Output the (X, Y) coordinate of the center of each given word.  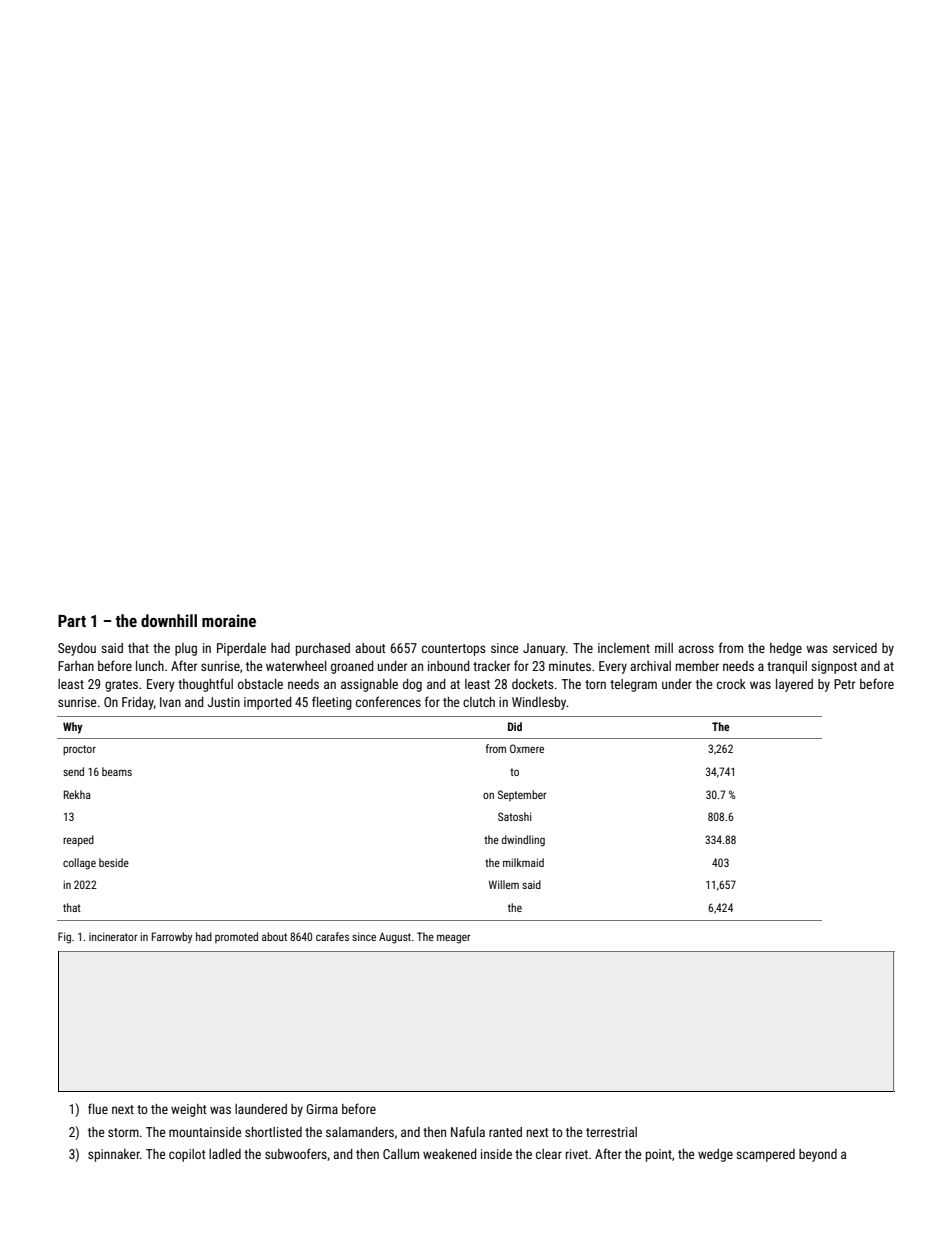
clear (549, 1154)
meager (454, 939)
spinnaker (114, 1155)
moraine (229, 620)
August (395, 938)
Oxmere (527, 748)
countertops (453, 650)
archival (650, 666)
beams (117, 771)
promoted (236, 937)
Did (515, 726)
